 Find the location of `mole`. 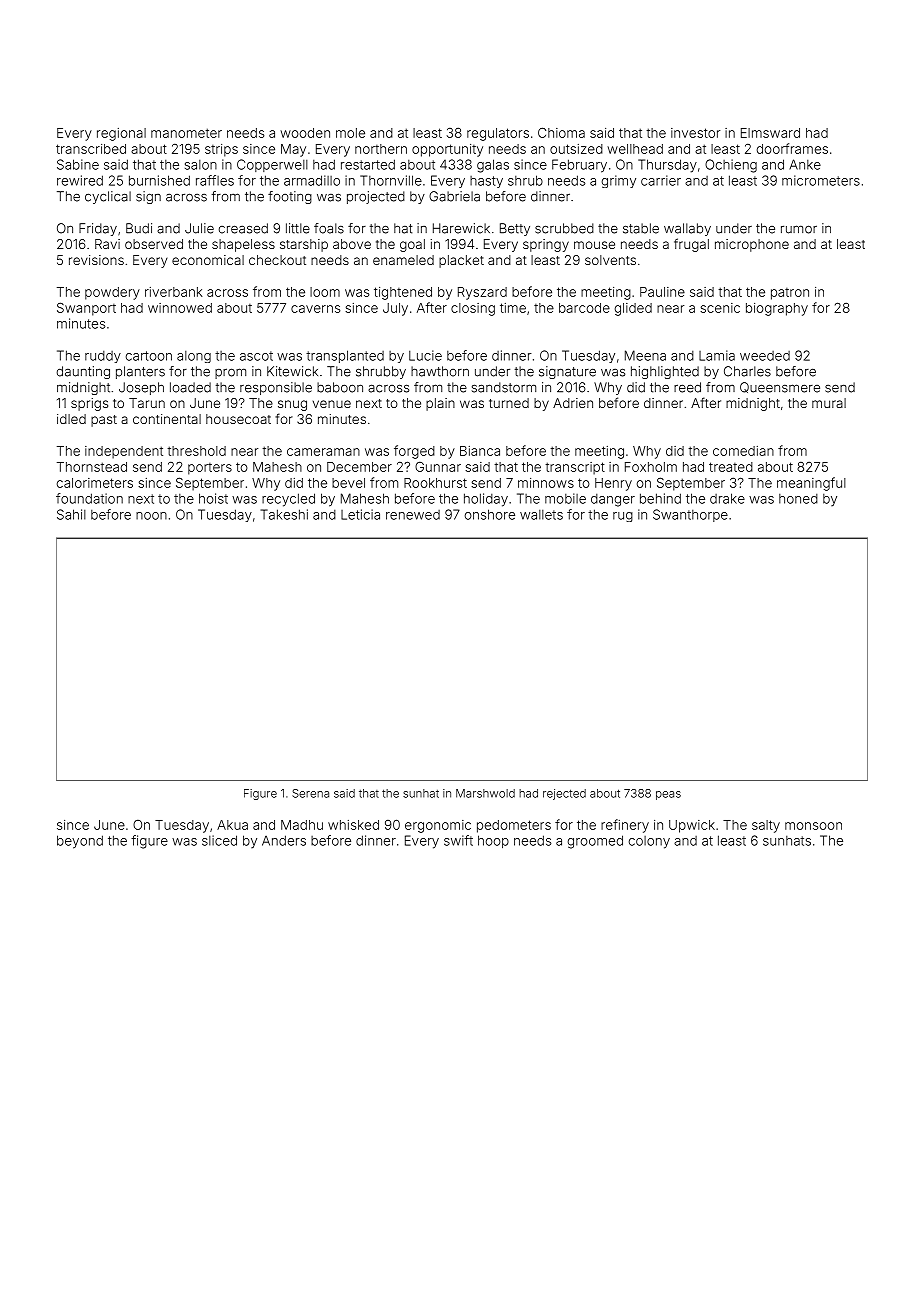

mole is located at coordinates (350, 133).
